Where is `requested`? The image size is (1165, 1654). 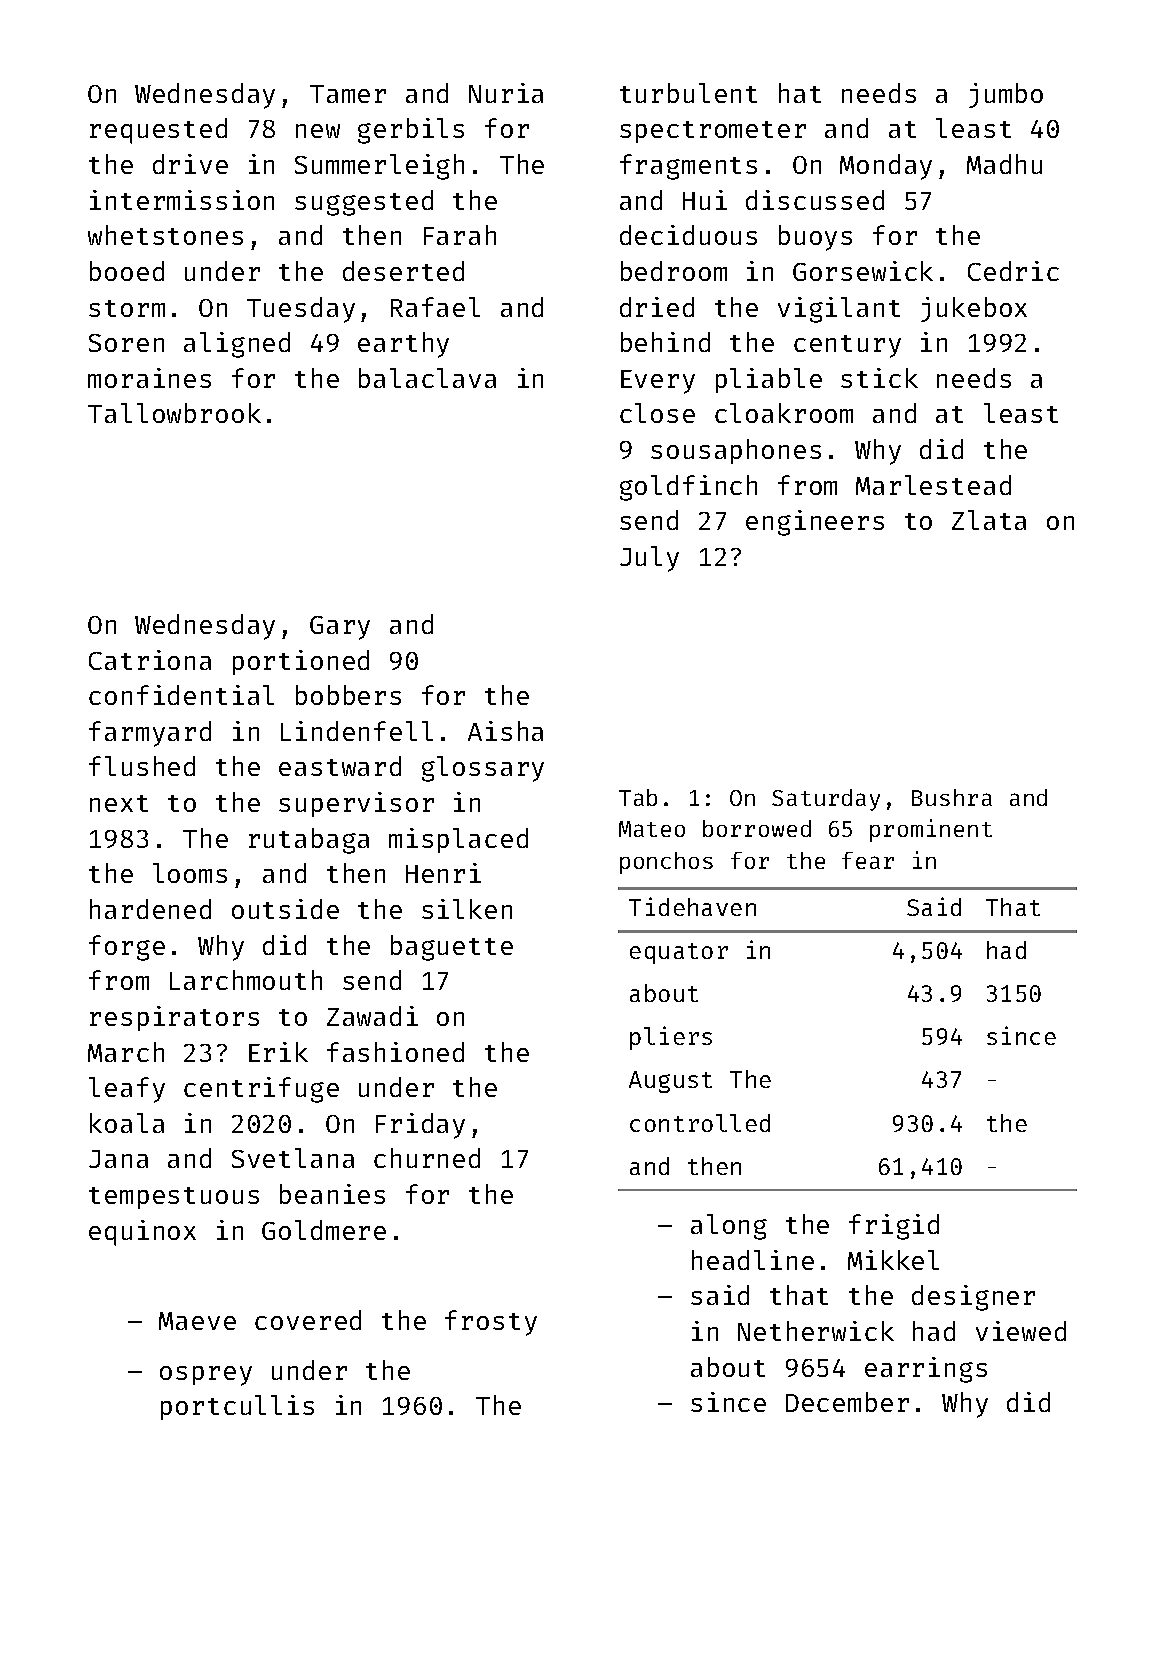
requested is located at coordinates (158, 131).
